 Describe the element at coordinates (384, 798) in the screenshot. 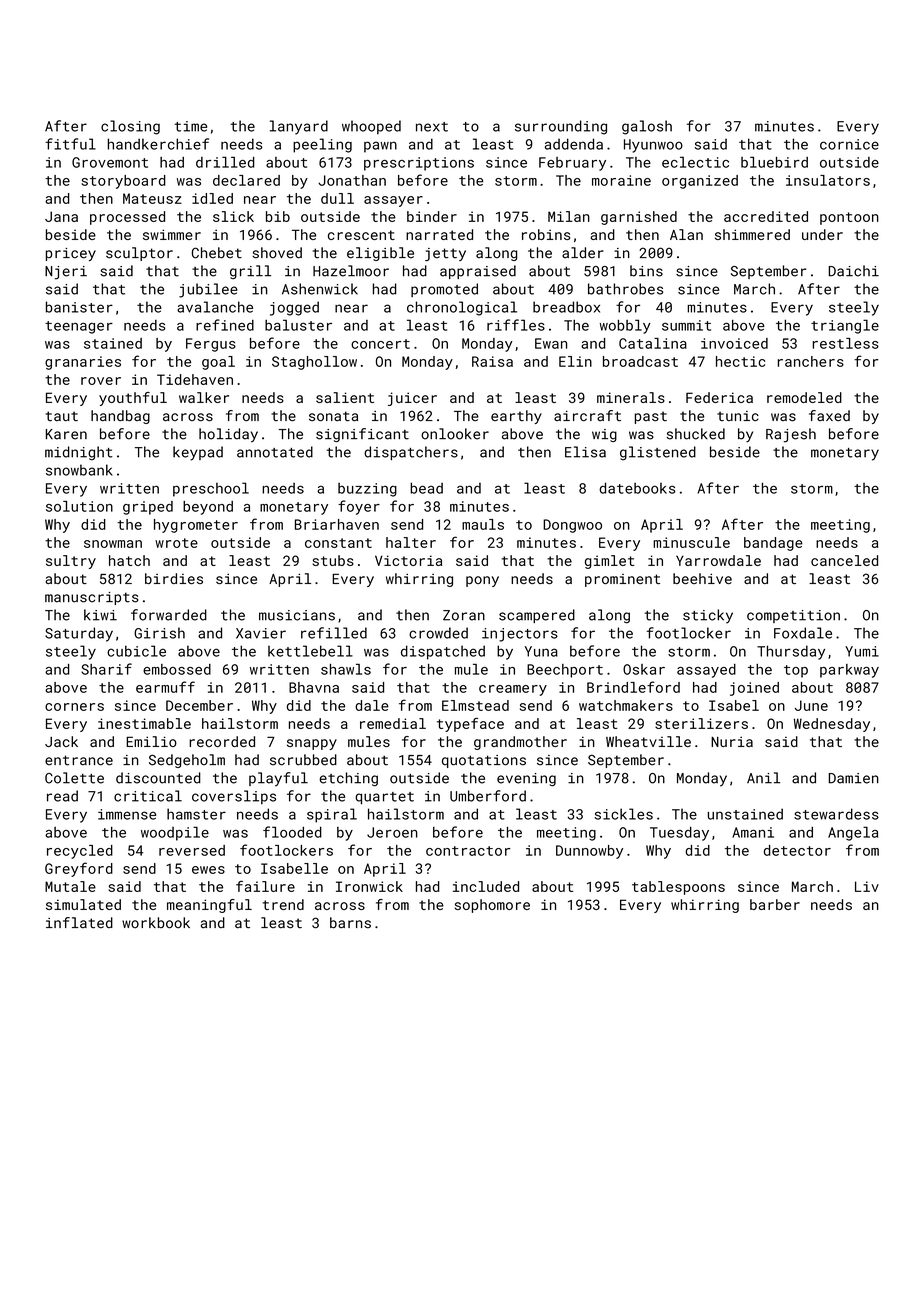

I see `quartet` at that location.
